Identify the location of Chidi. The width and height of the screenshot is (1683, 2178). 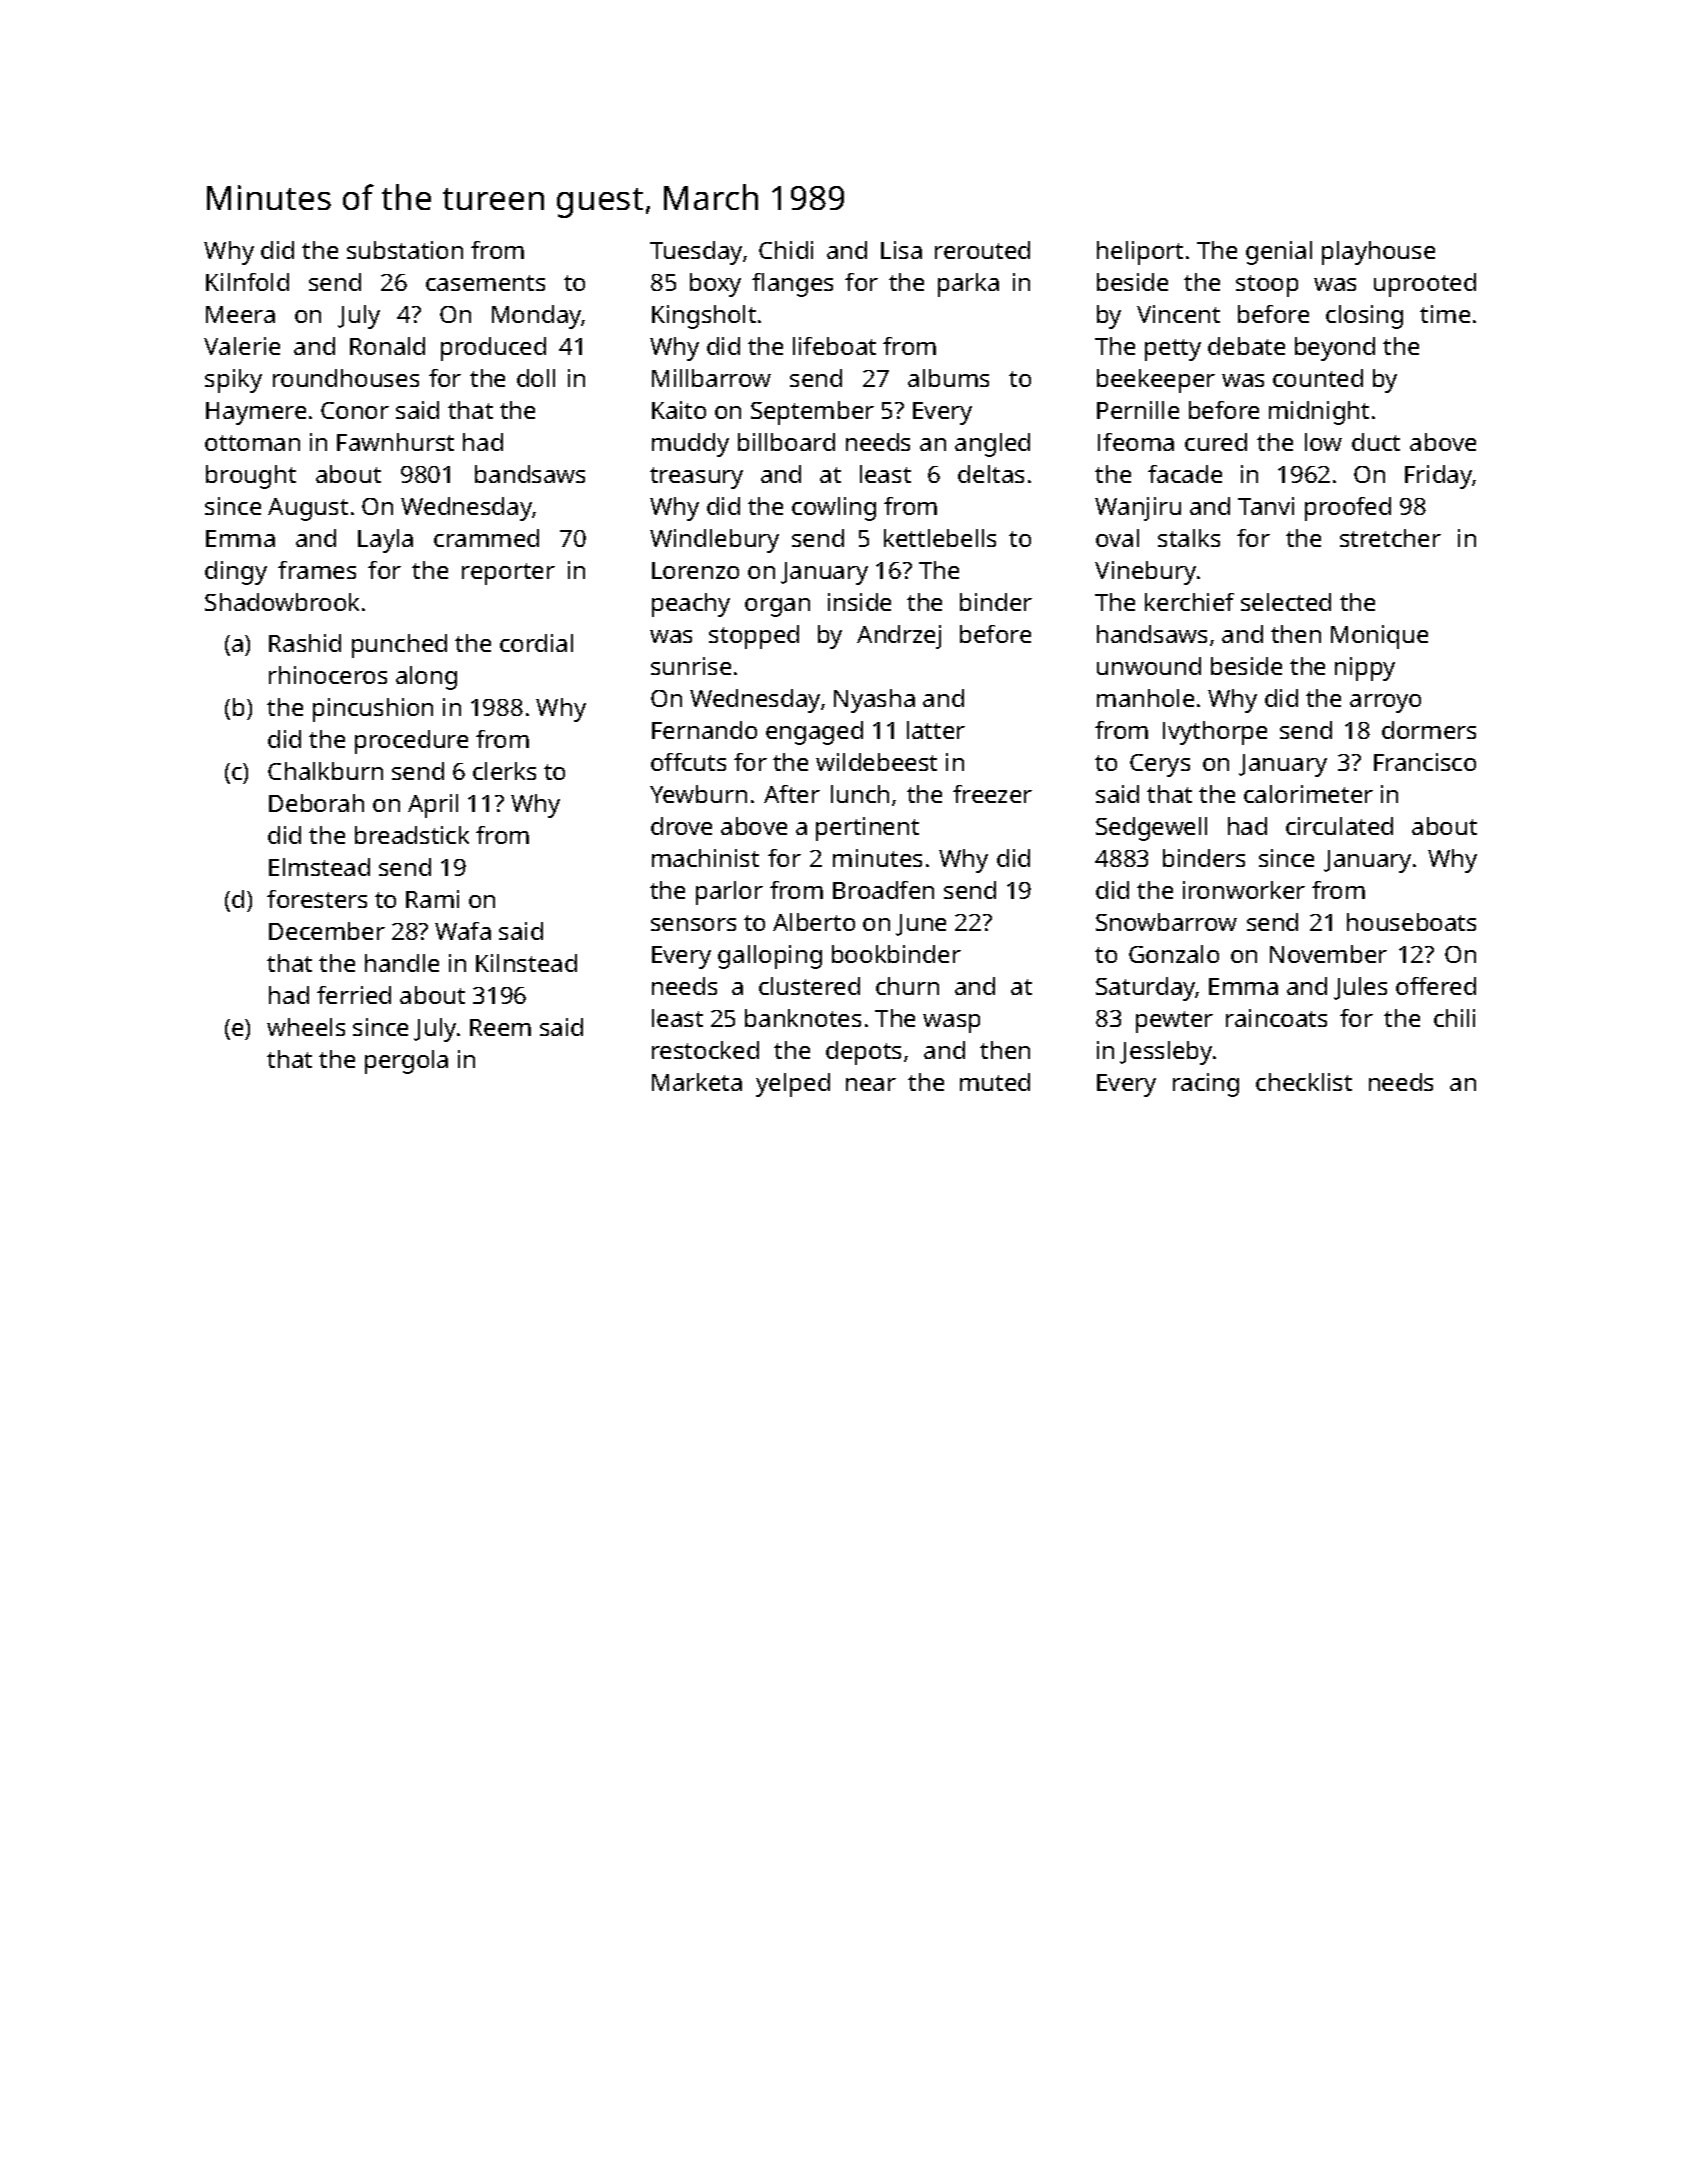
(786, 250).
